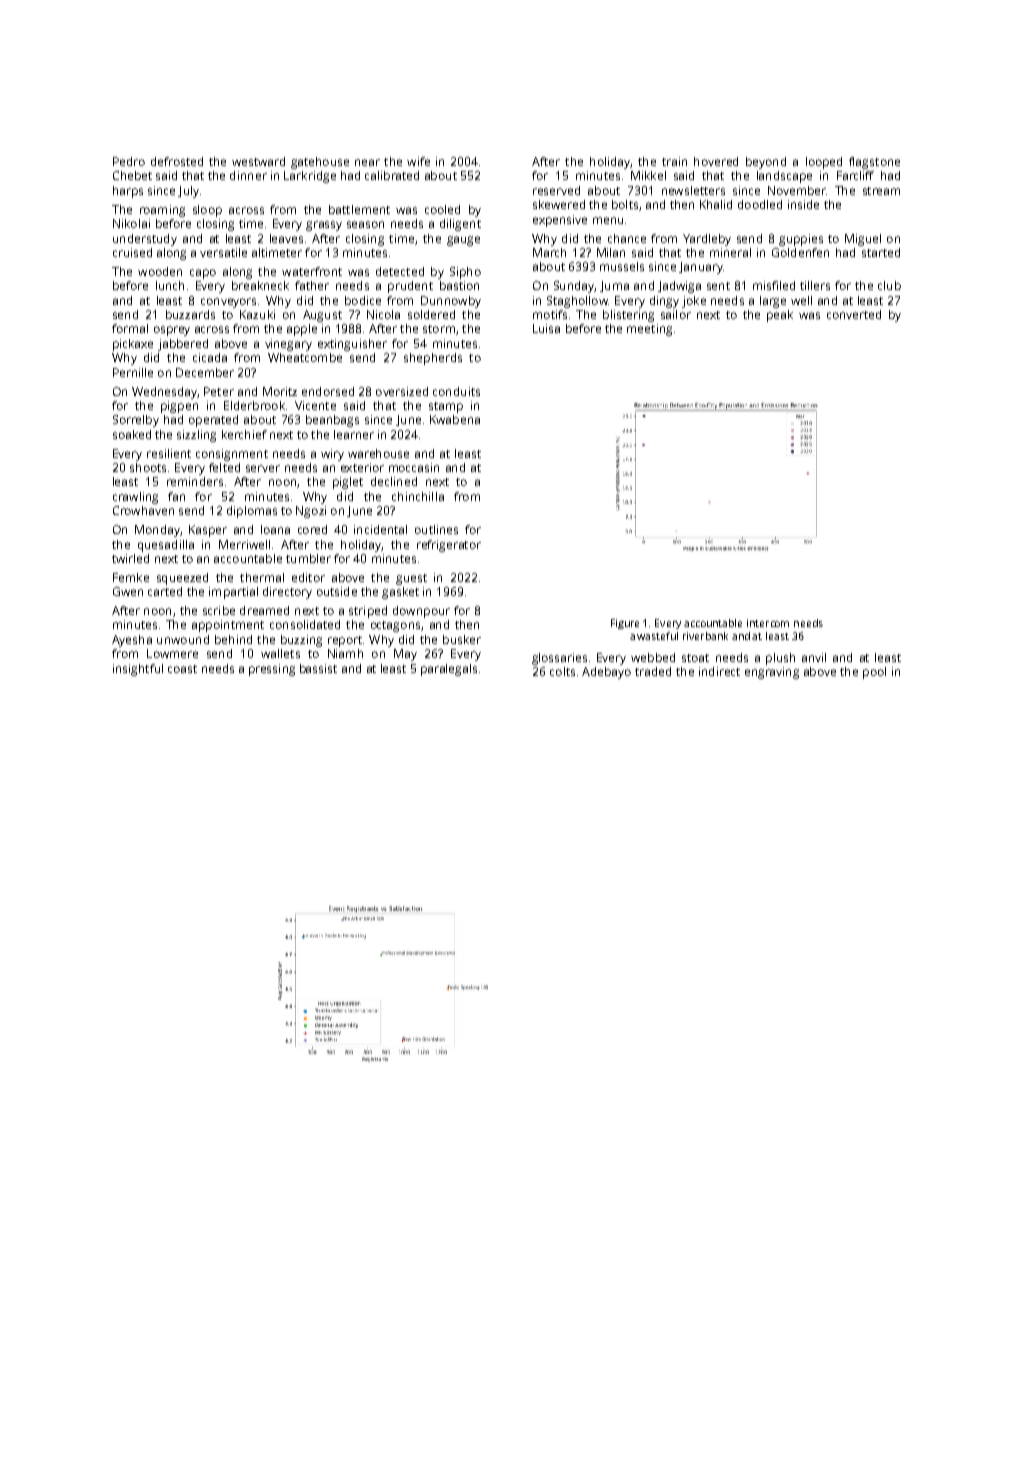 This screenshot has height=1467, width=1013. What do you see at coordinates (449, 670) in the screenshot?
I see `paralegals` at bounding box center [449, 670].
